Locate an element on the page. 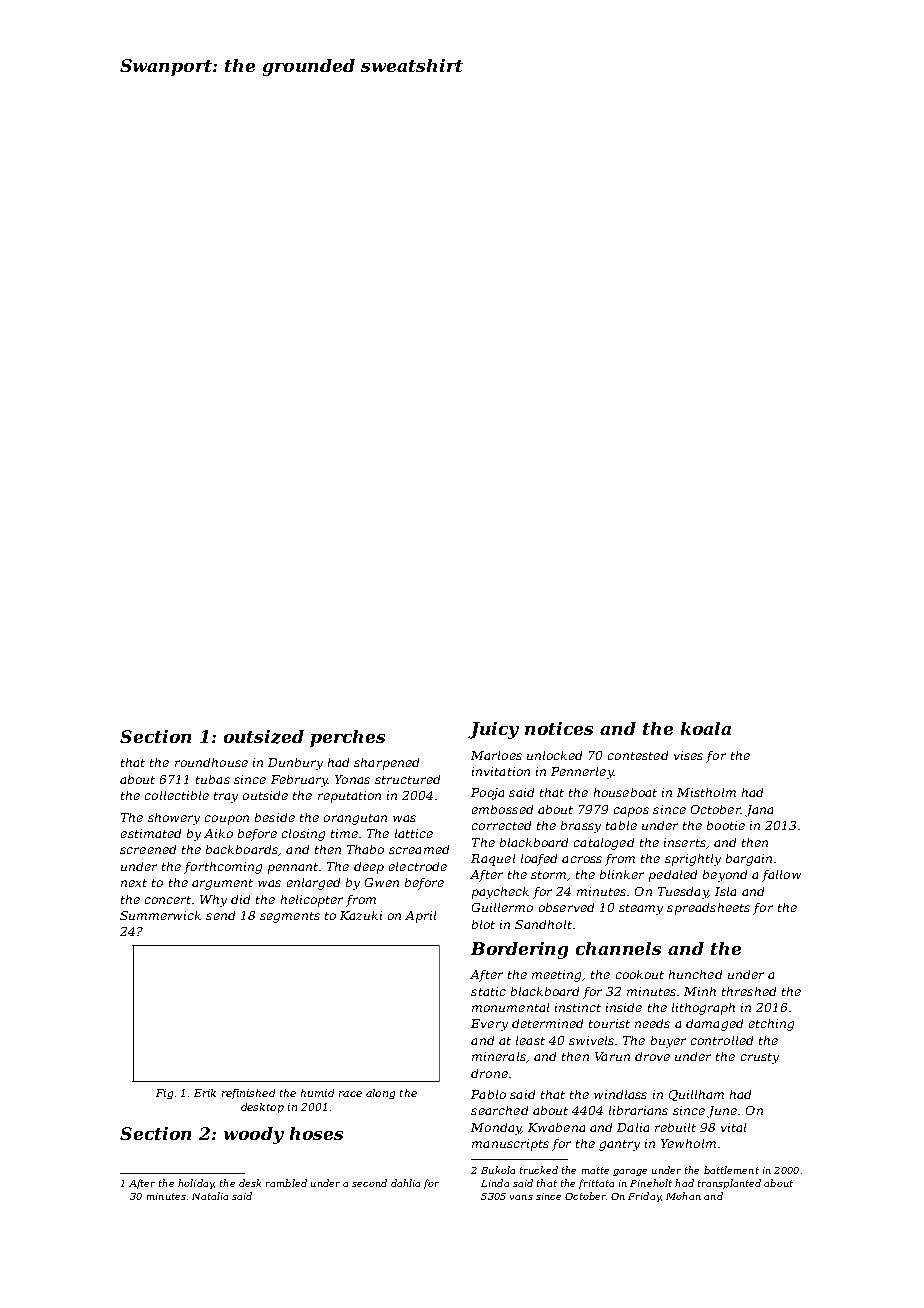 The width and height of the page is (924, 1308). Quillham is located at coordinates (696, 1095).
